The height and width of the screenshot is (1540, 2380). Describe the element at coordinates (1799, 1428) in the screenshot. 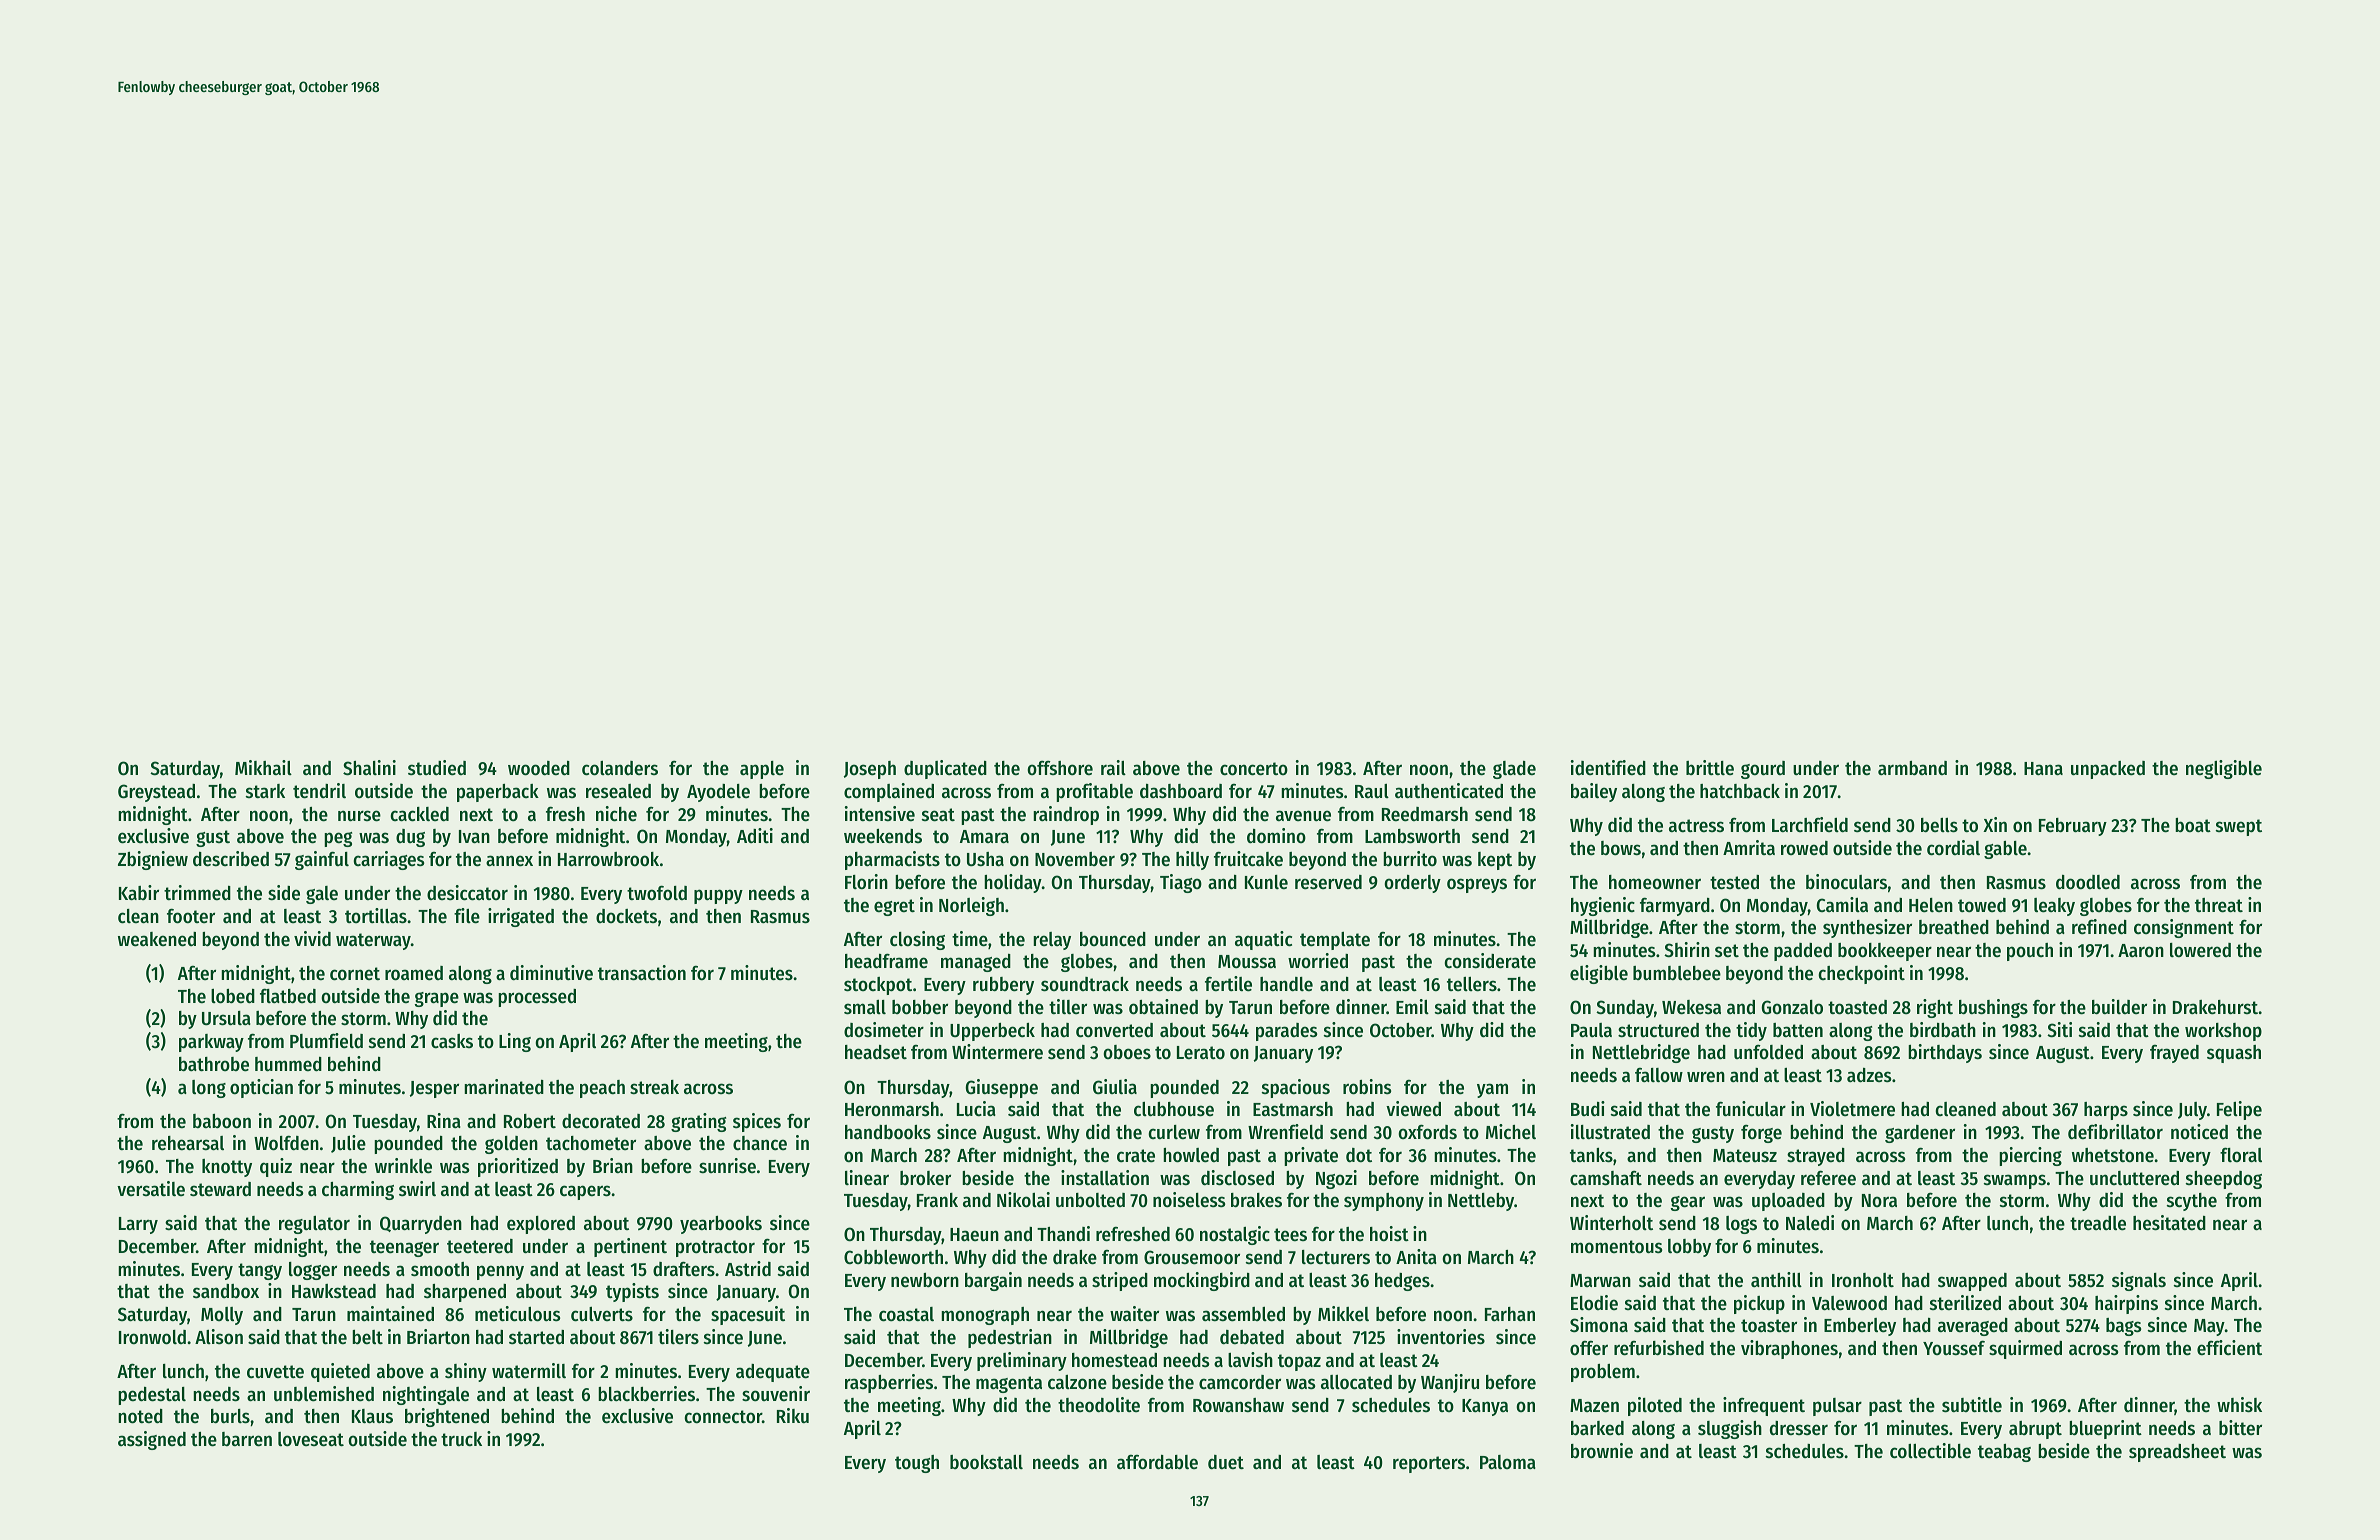

I see `dresser` at that location.
